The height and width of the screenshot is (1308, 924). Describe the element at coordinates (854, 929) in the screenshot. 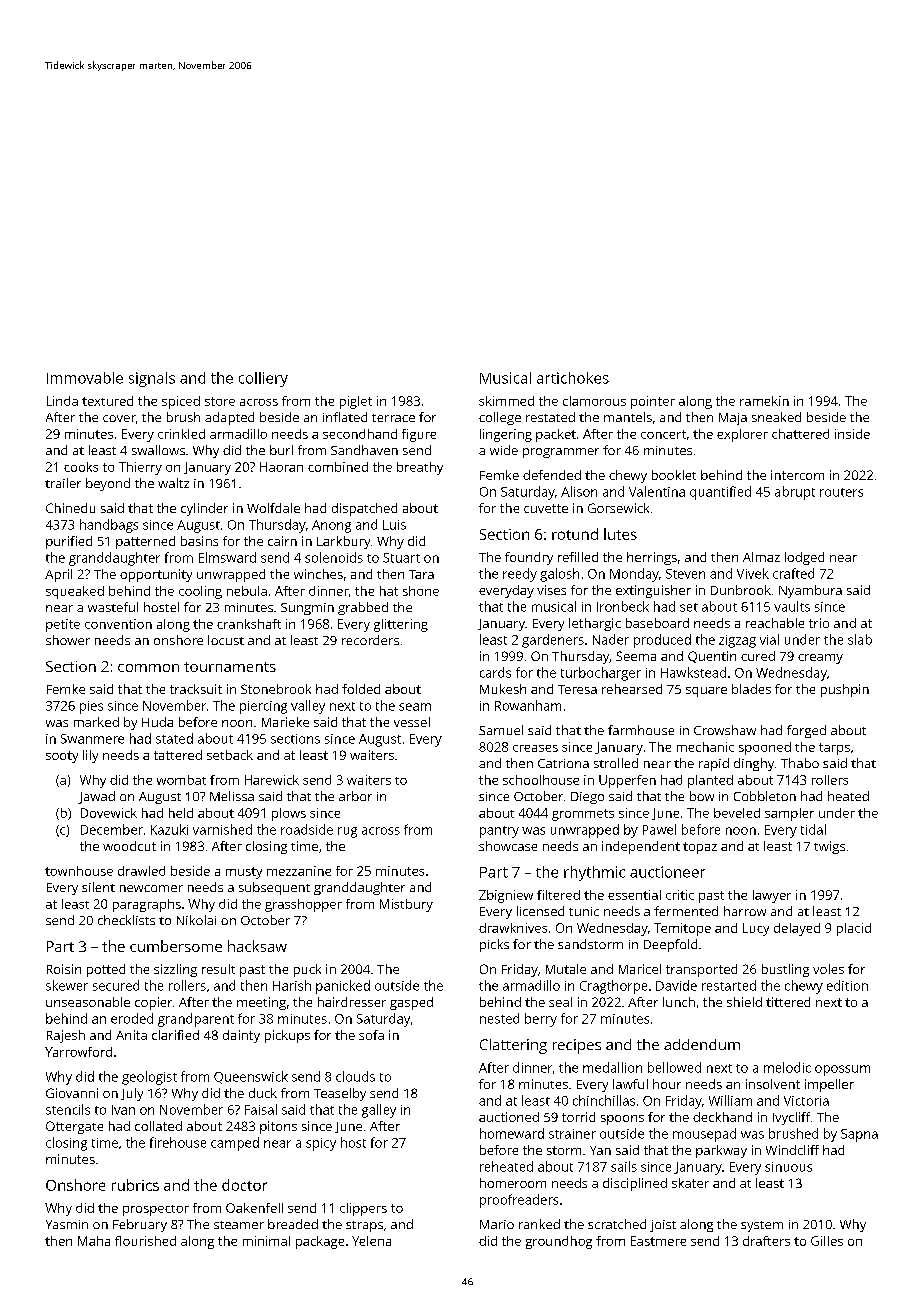

I see `placid` at that location.
